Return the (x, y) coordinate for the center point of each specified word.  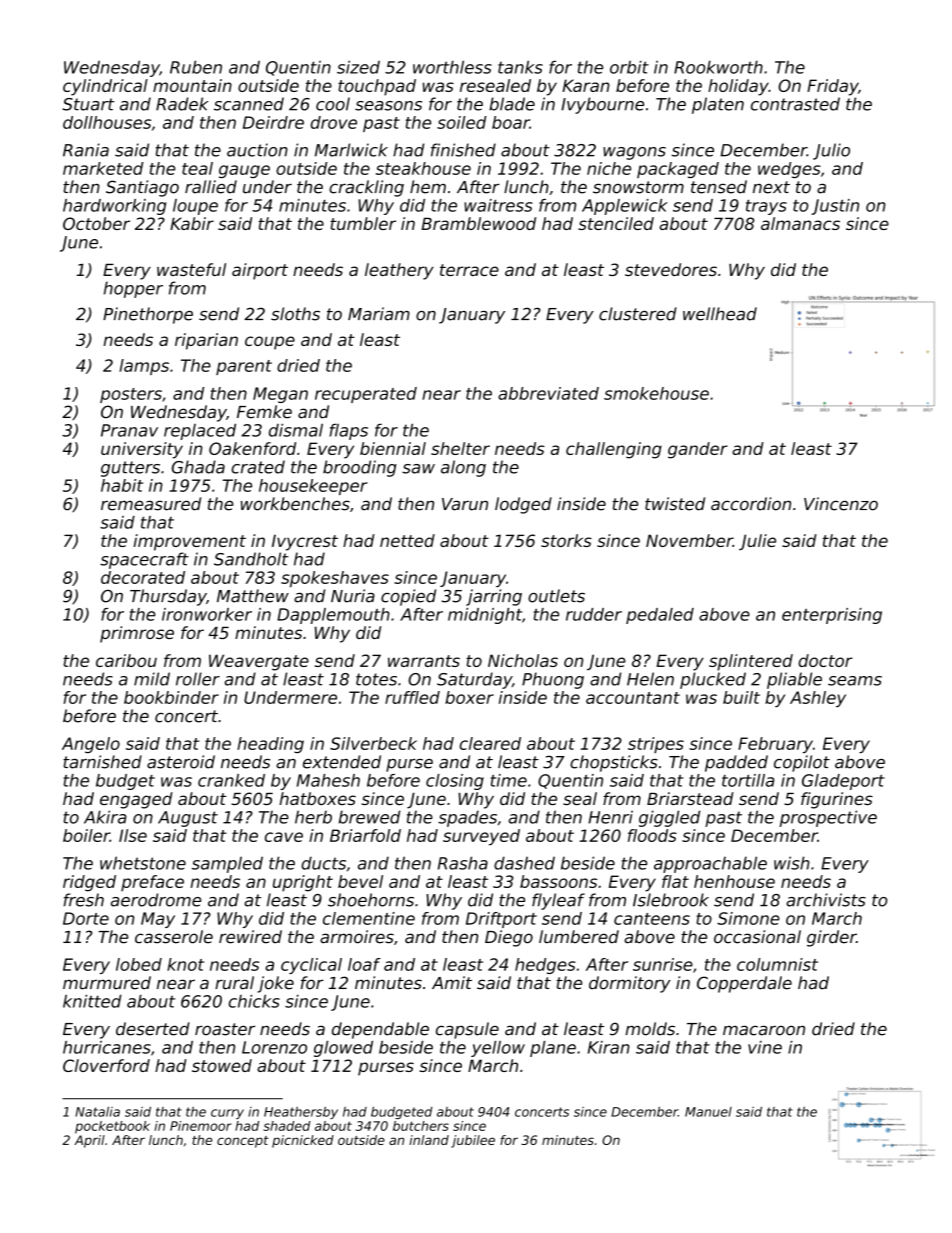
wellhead (720, 314)
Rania (86, 150)
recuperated (366, 395)
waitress (498, 205)
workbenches (295, 504)
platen (718, 105)
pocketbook (112, 1127)
